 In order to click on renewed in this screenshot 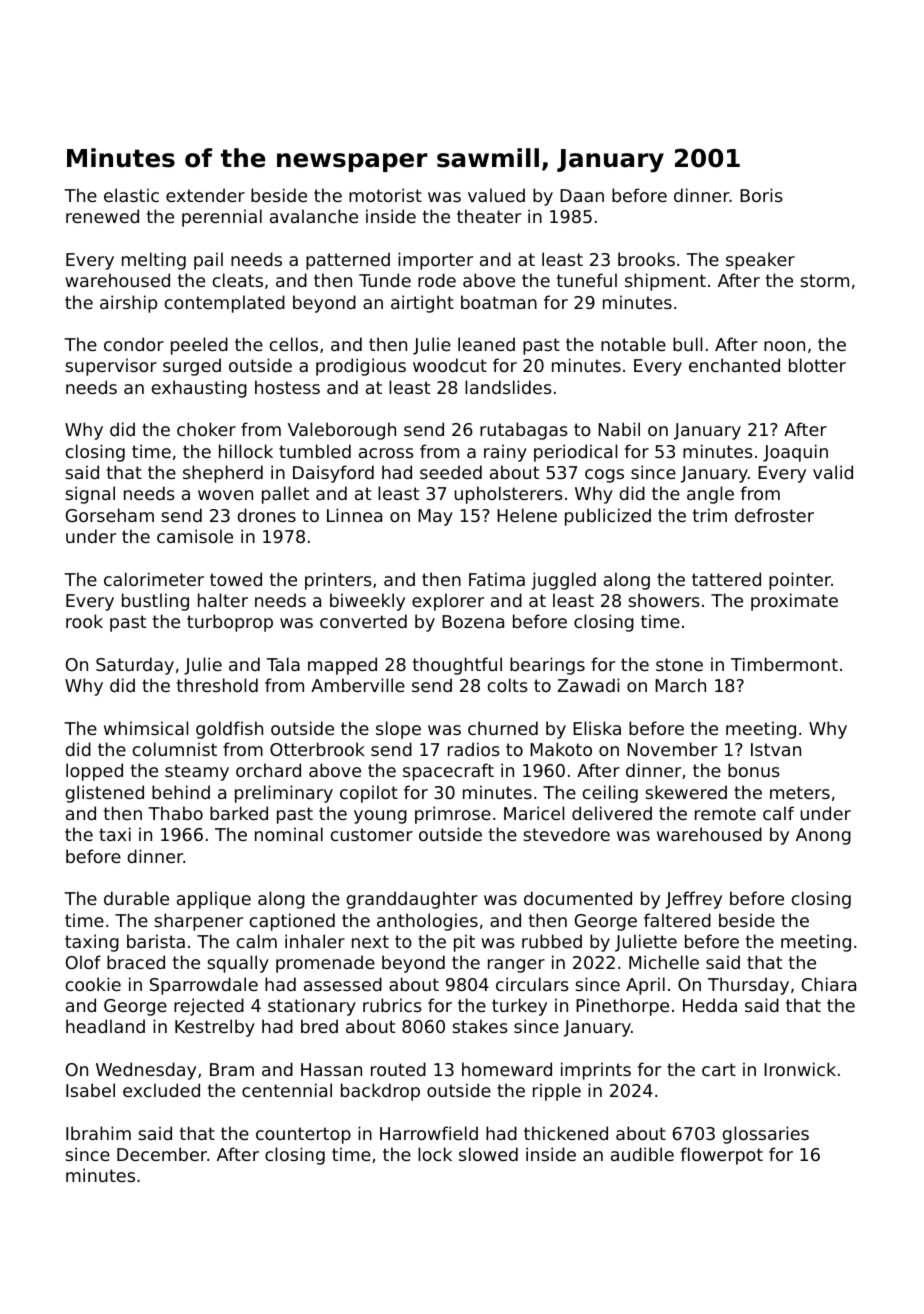, I will do `click(102, 216)`.
